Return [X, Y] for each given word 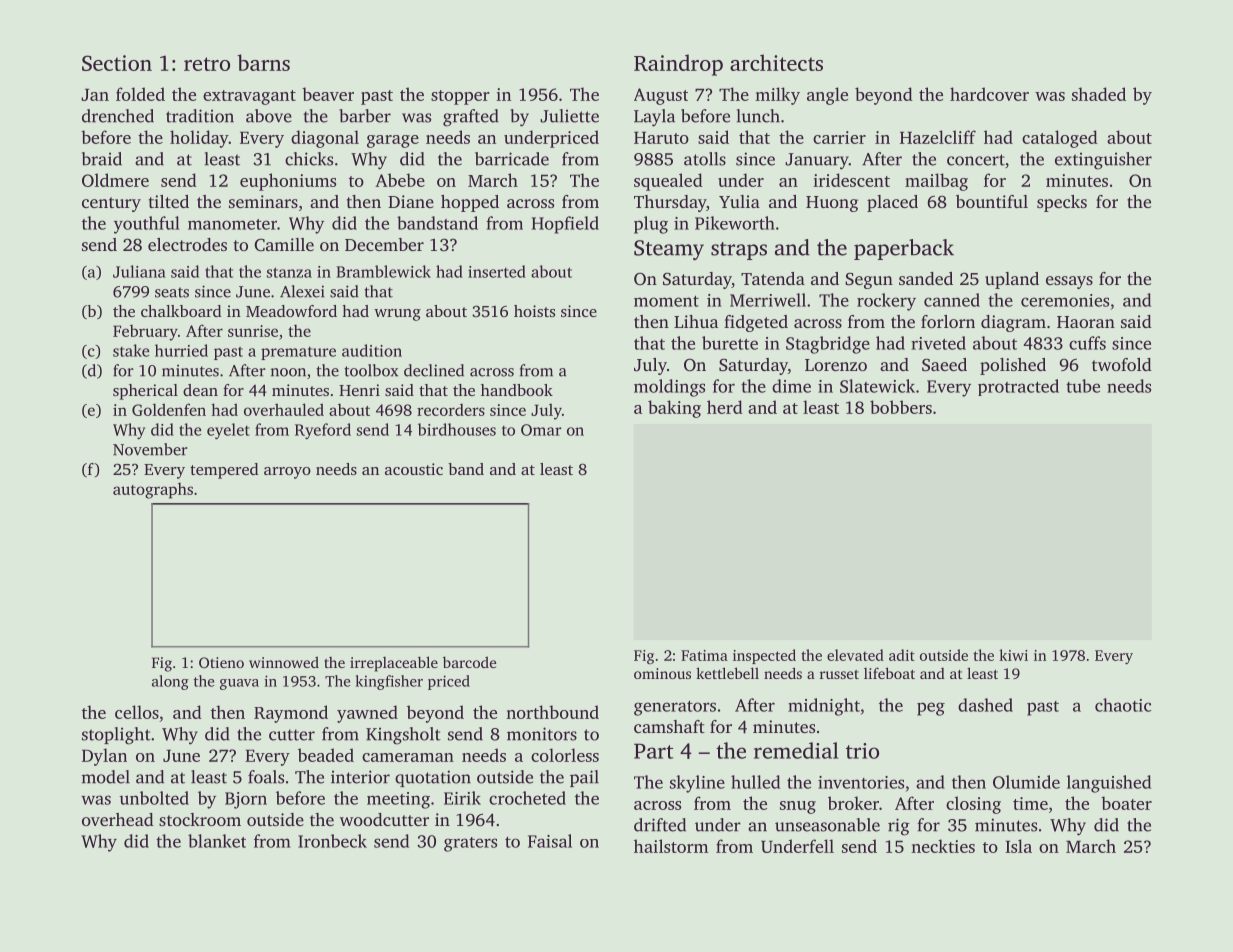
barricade [512, 159]
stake [131, 350]
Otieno [221, 662]
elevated [855, 655]
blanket [217, 841]
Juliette [569, 116]
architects [776, 62]
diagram [1013, 323]
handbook [517, 390]
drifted [660, 825]
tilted [169, 201]
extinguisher [1103, 161]
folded [140, 94]
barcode [469, 662]
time [1030, 803]
